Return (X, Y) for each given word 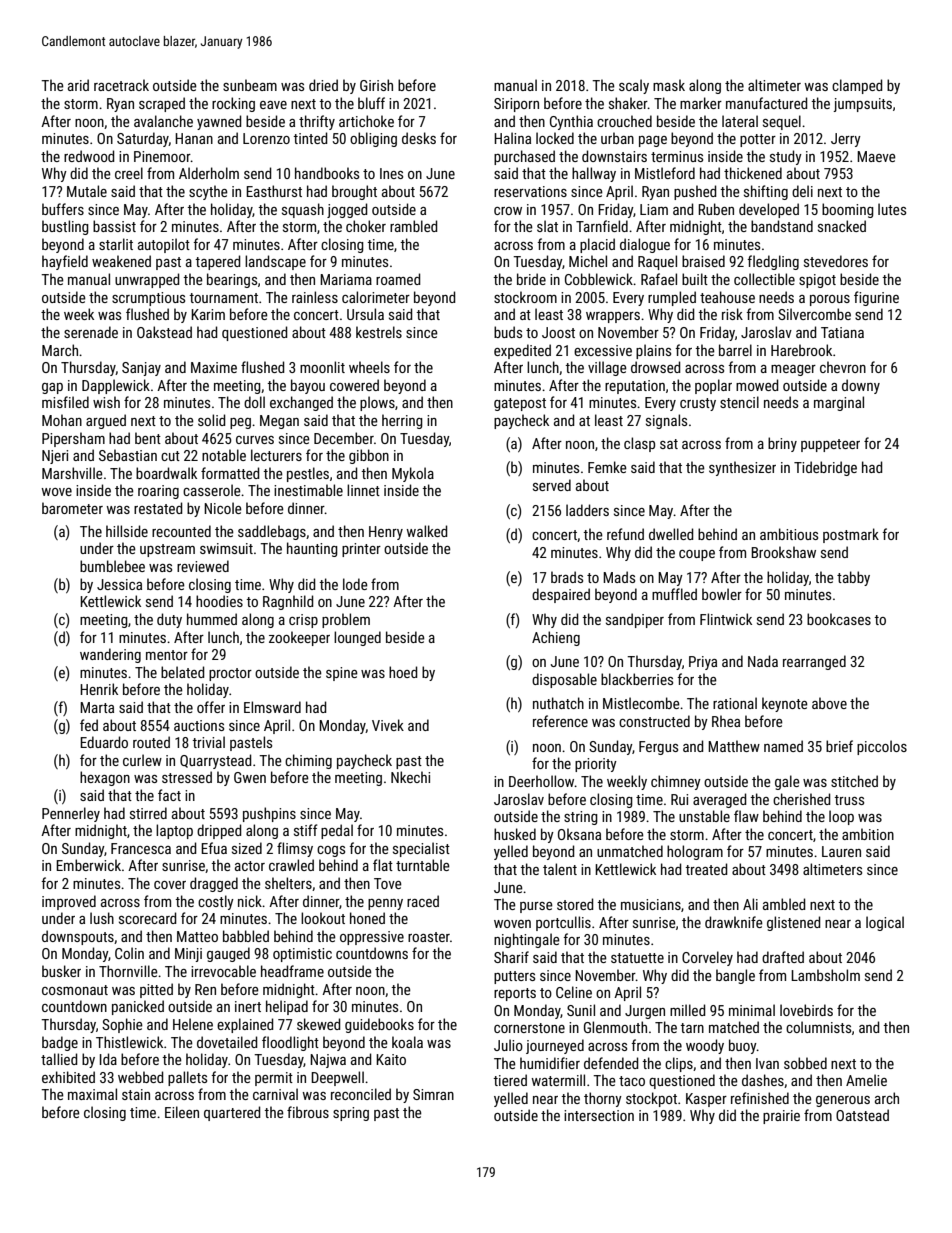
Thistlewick (129, 1042)
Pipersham (73, 439)
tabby (853, 578)
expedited (522, 351)
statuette (637, 958)
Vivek (388, 725)
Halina (512, 138)
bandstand (782, 226)
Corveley (707, 958)
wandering (110, 655)
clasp (639, 444)
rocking (233, 104)
